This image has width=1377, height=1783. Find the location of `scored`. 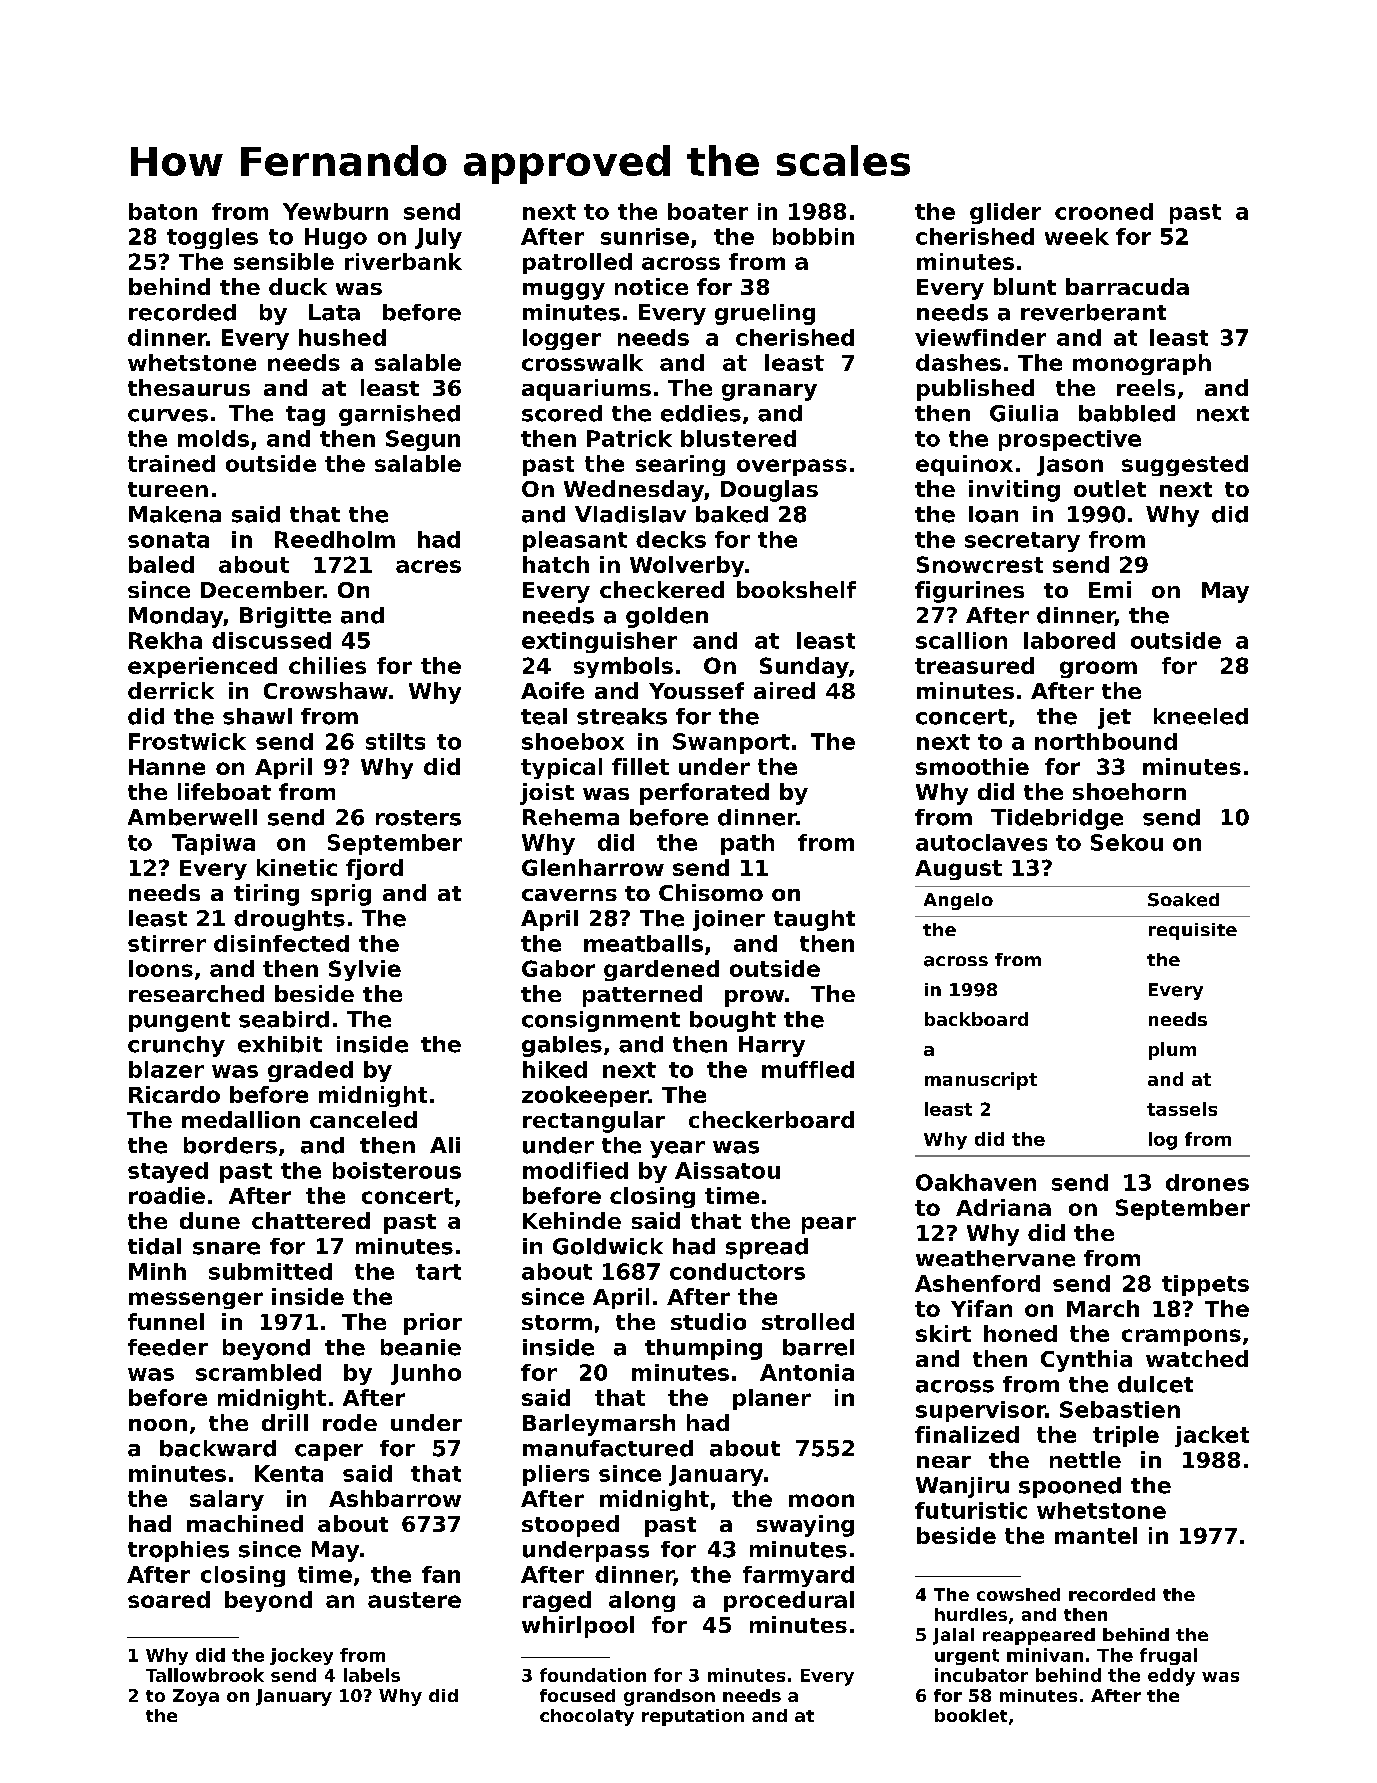

scored is located at coordinates (562, 413).
